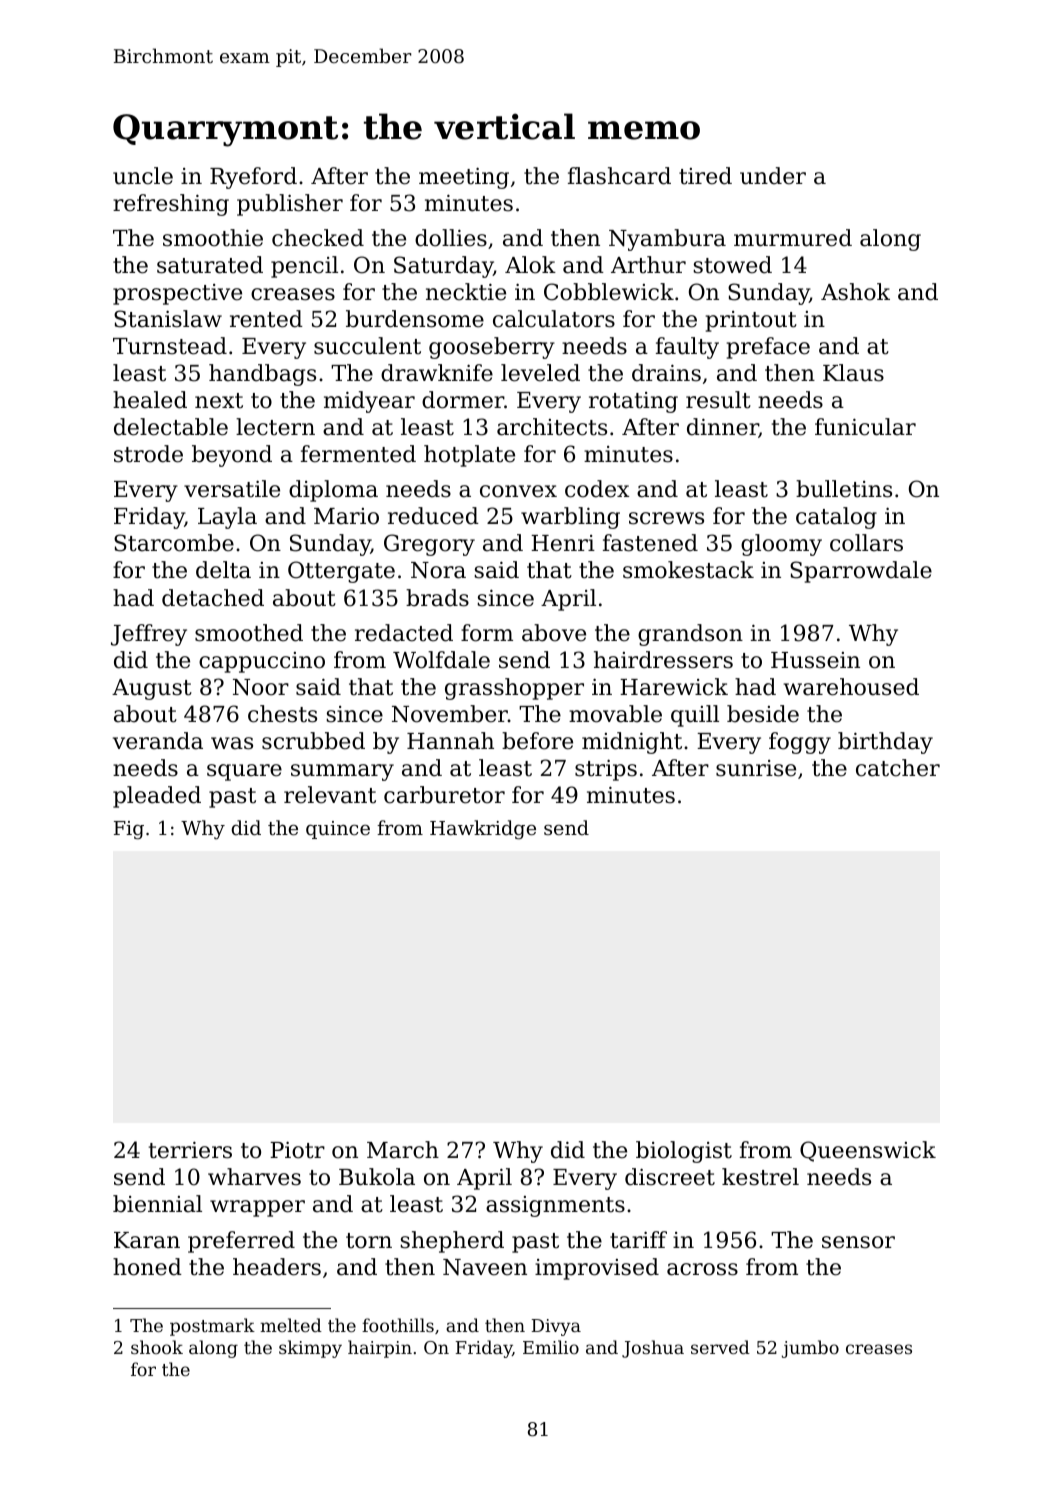 This screenshot has width=1053, height=1496. What do you see at coordinates (129, 830) in the screenshot?
I see `Fig` at bounding box center [129, 830].
